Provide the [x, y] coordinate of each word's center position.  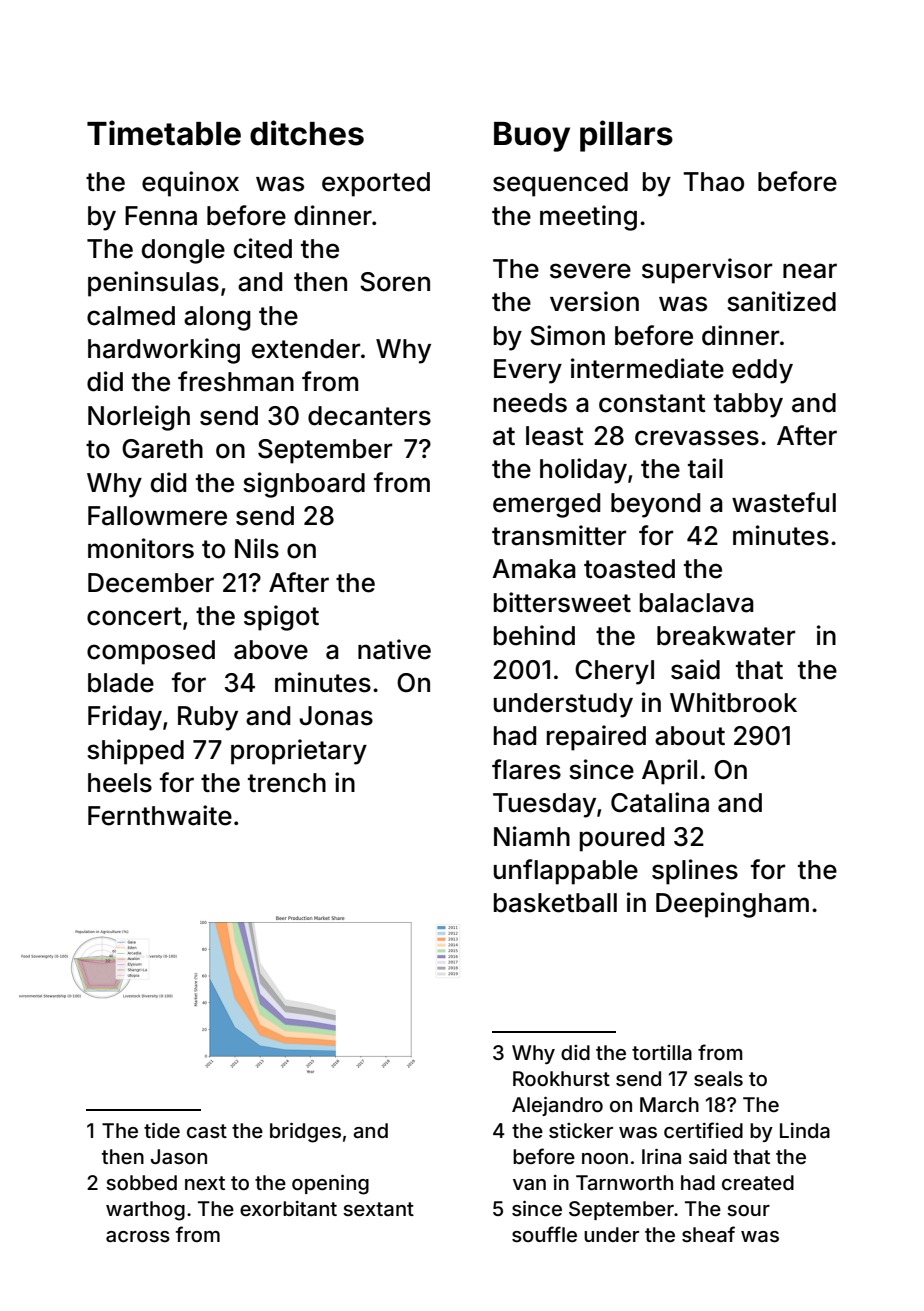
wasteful [784, 502]
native [394, 649]
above [271, 650]
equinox [190, 184]
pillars [626, 136]
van [529, 1184]
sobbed [141, 1182]
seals [718, 1078]
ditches [307, 133]
